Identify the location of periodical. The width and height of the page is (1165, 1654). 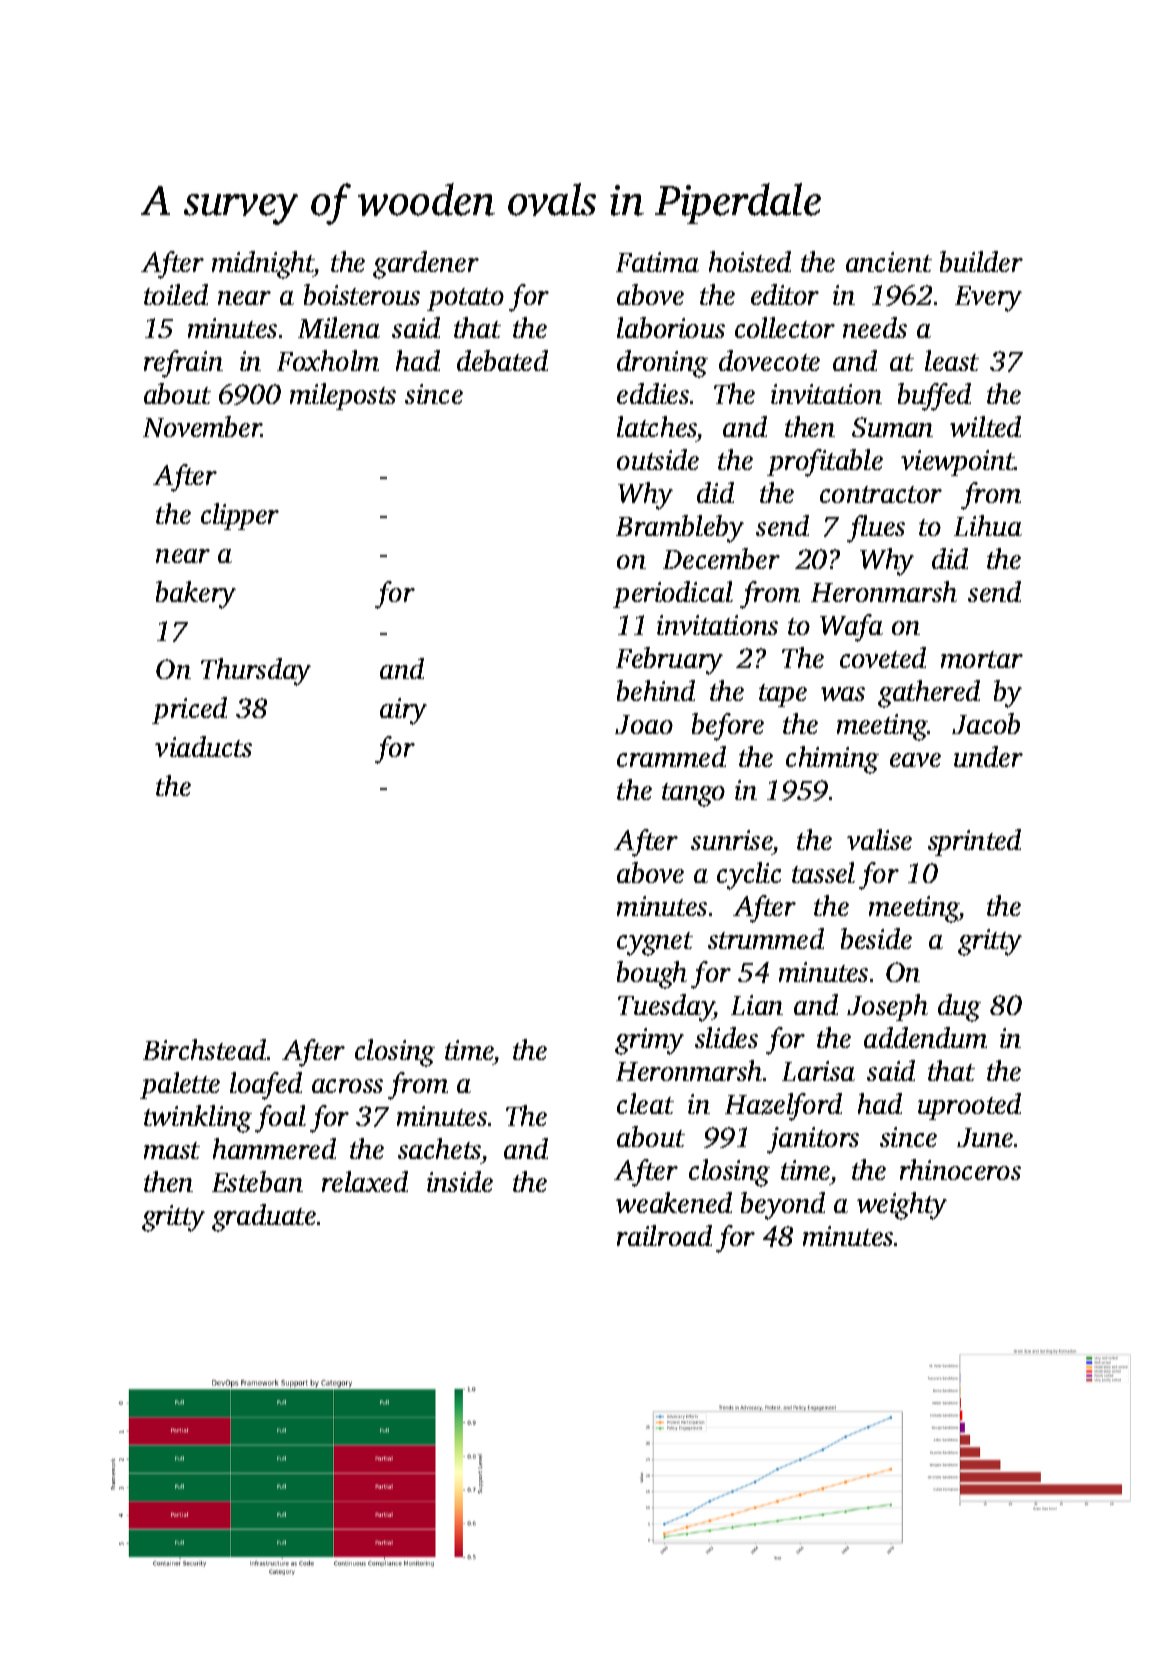
(673, 594).
